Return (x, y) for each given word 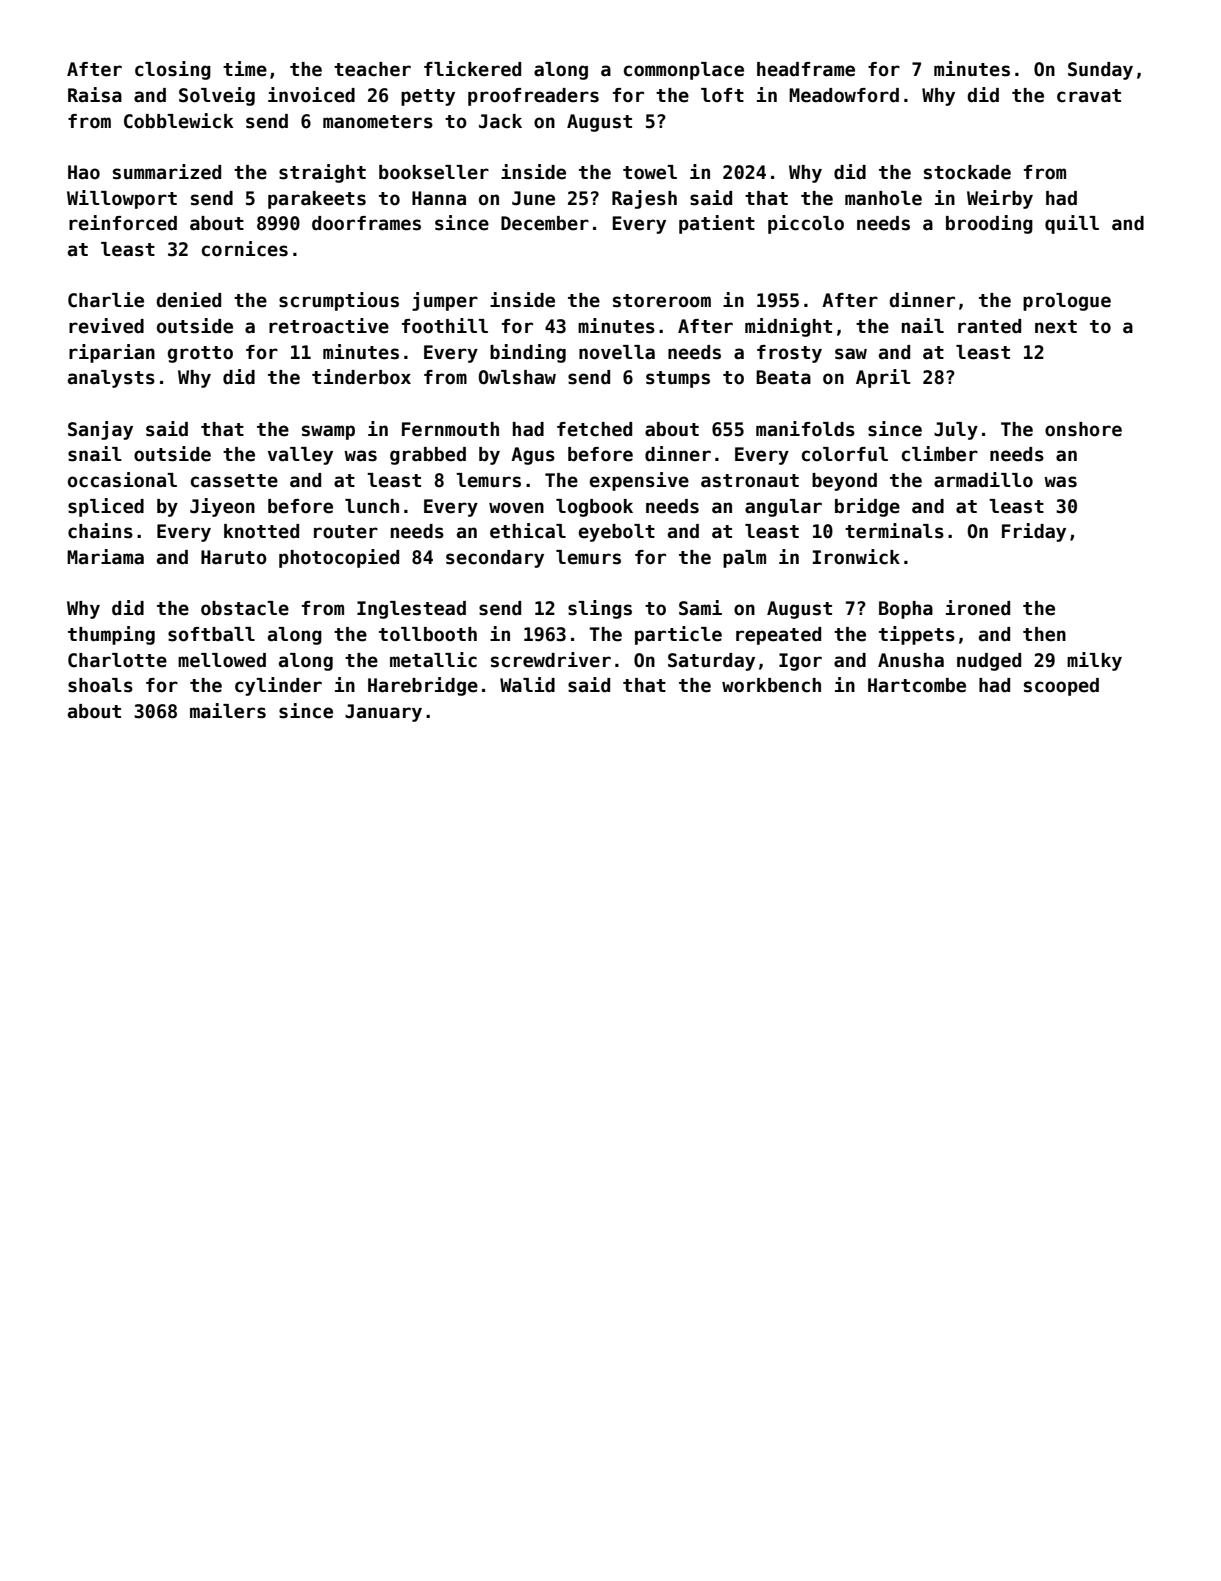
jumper (445, 301)
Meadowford (844, 95)
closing (173, 70)
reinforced (123, 223)
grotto (200, 354)
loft (722, 95)
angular (783, 508)
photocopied (339, 558)
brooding (989, 224)
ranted (989, 326)
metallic (433, 660)
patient (717, 224)
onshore (1083, 429)
